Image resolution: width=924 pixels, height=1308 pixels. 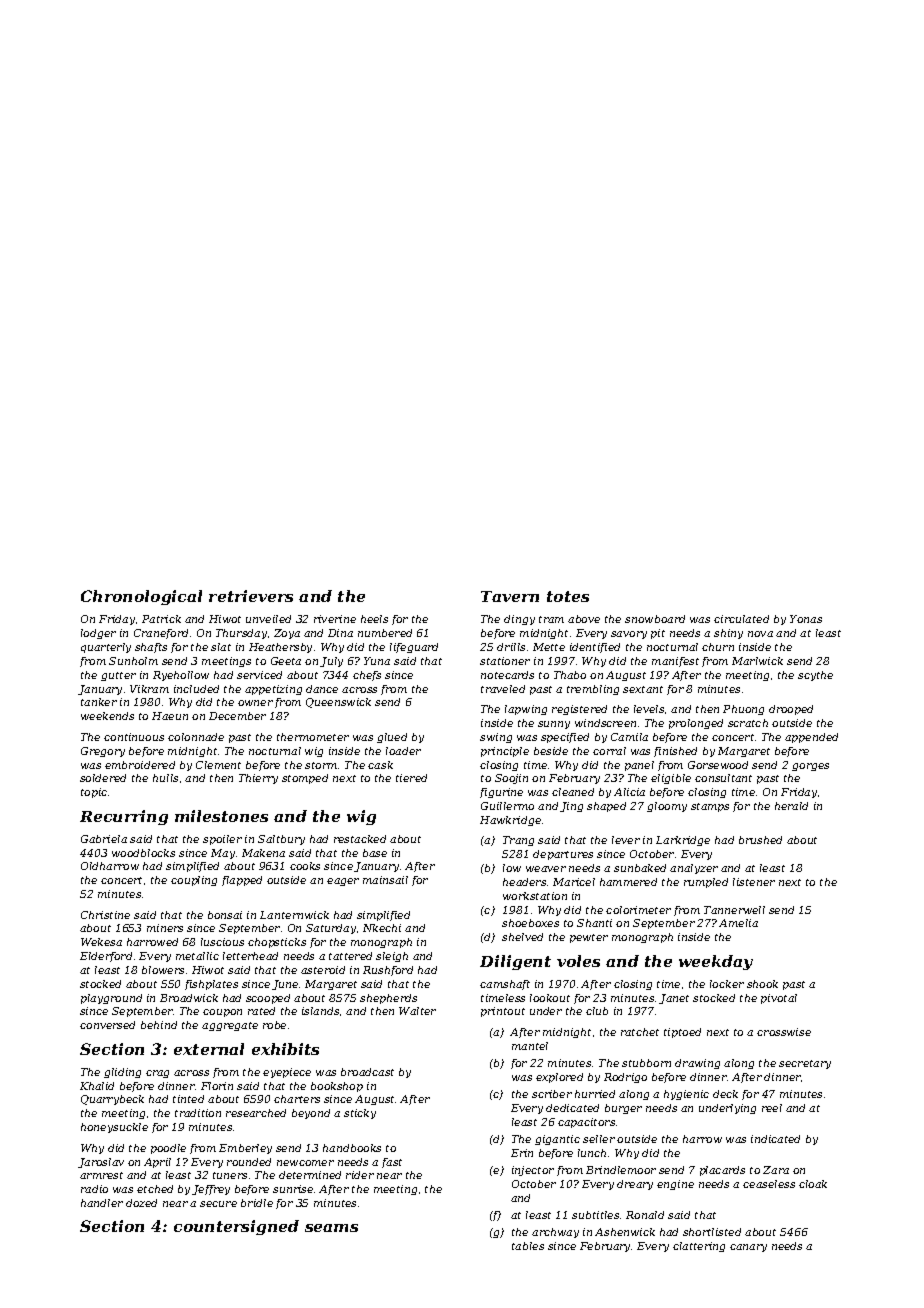 I want to click on tables, so click(x=528, y=1246).
